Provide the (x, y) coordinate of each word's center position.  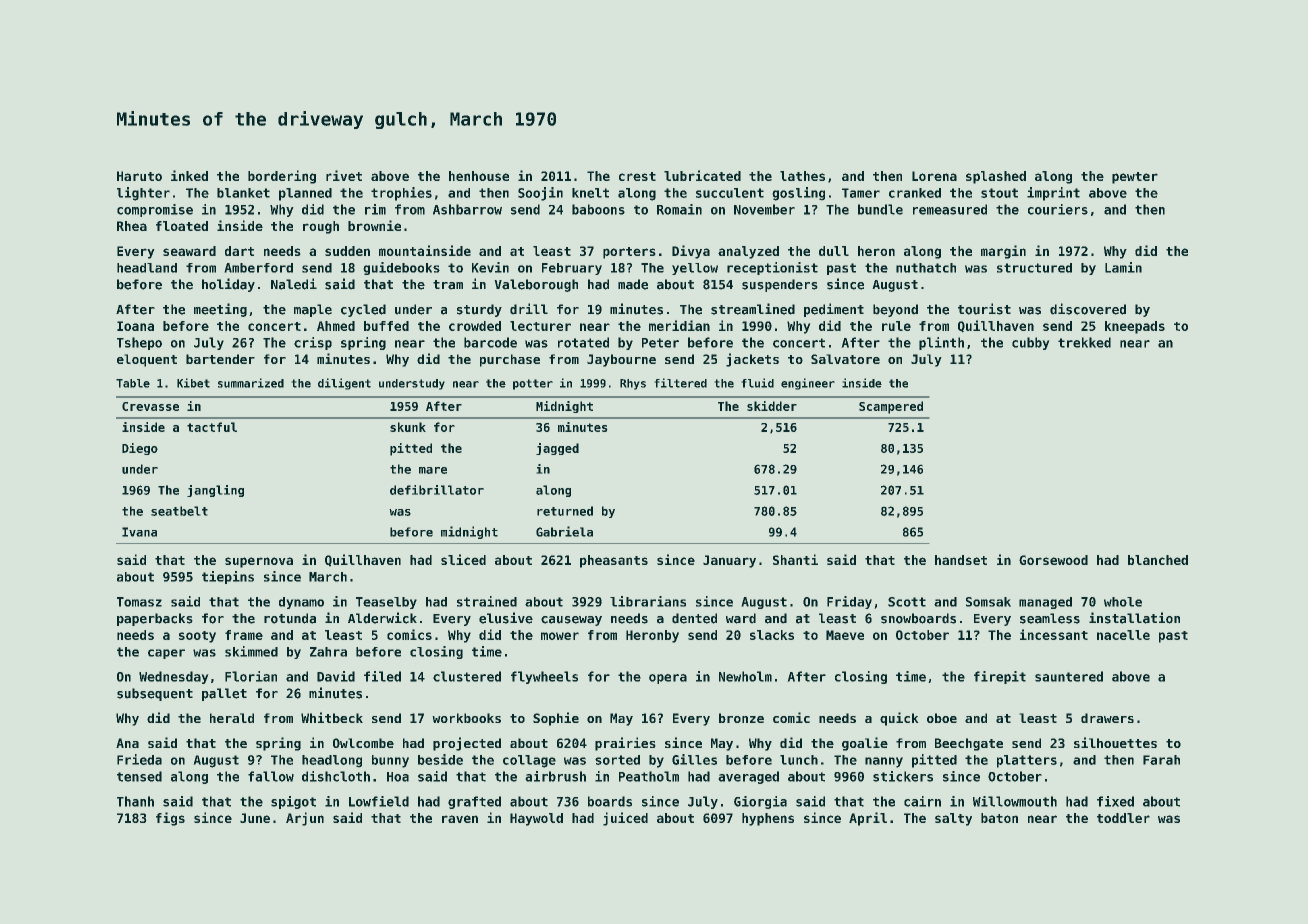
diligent (344, 384)
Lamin (1123, 267)
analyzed (748, 252)
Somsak (988, 602)
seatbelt (179, 511)
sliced (463, 559)
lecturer (540, 326)
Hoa (398, 777)
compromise (155, 210)
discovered (1088, 309)
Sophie (556, 719)
